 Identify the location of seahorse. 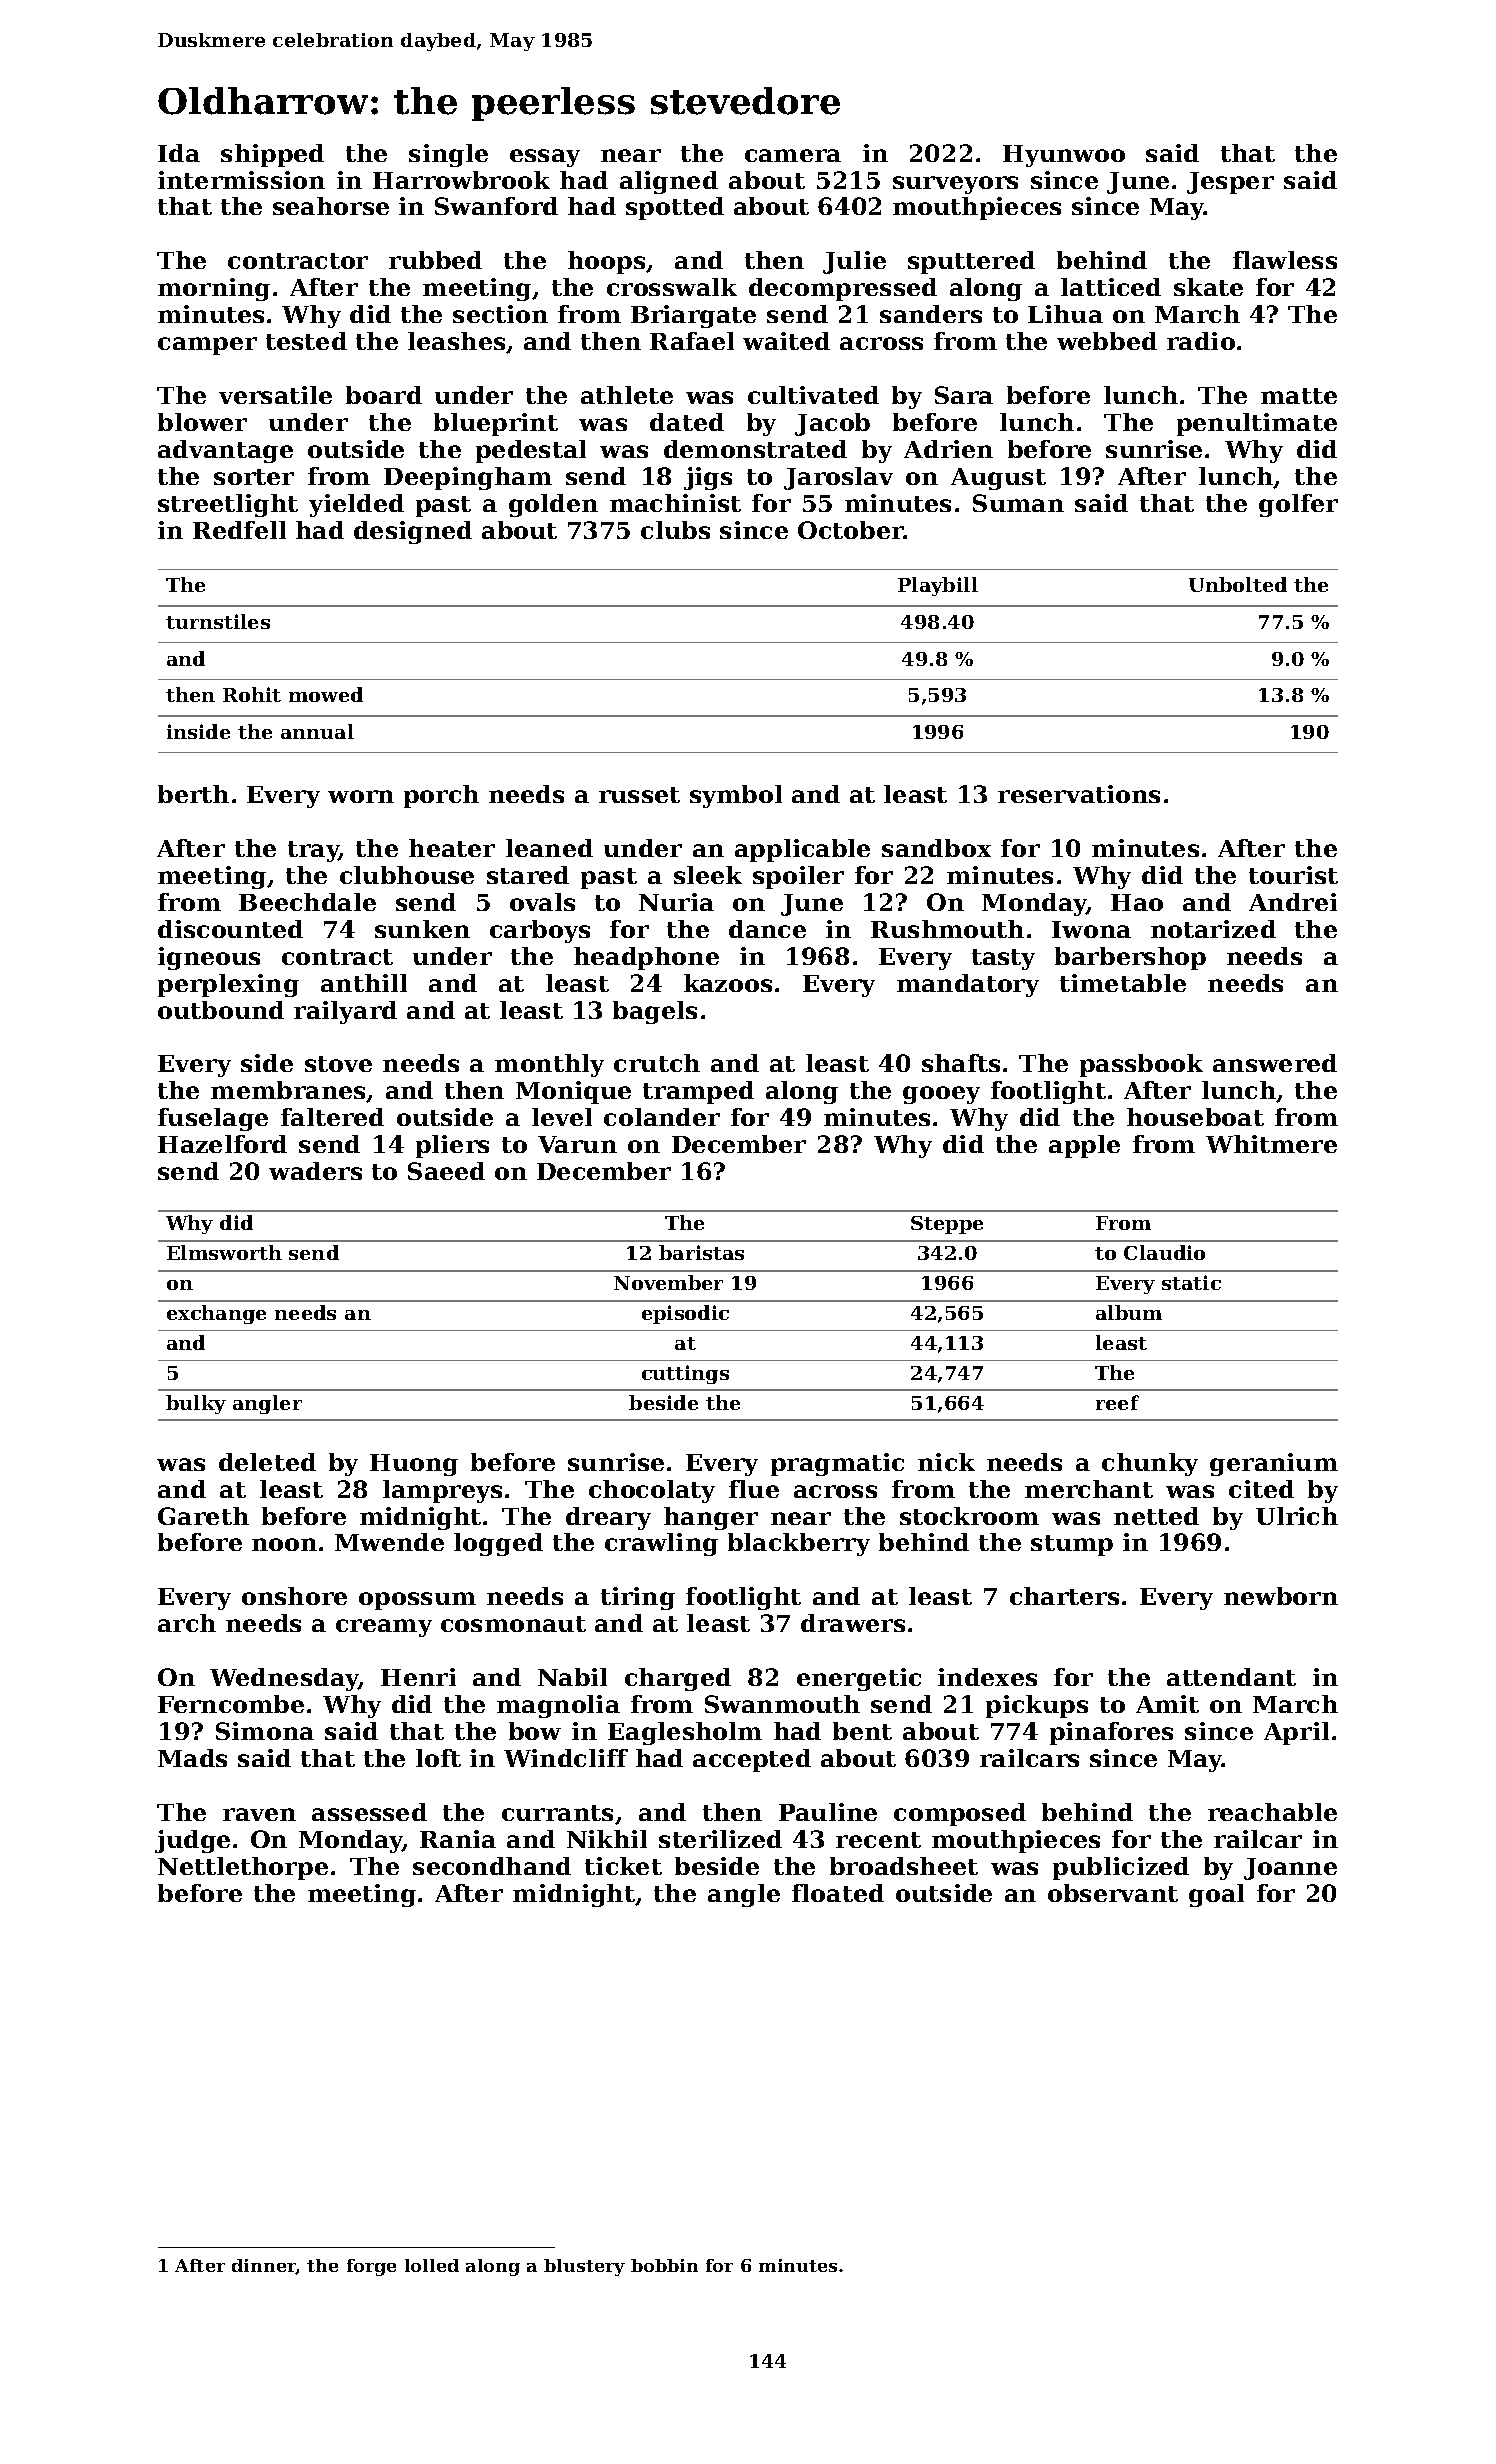
(331, 206).
